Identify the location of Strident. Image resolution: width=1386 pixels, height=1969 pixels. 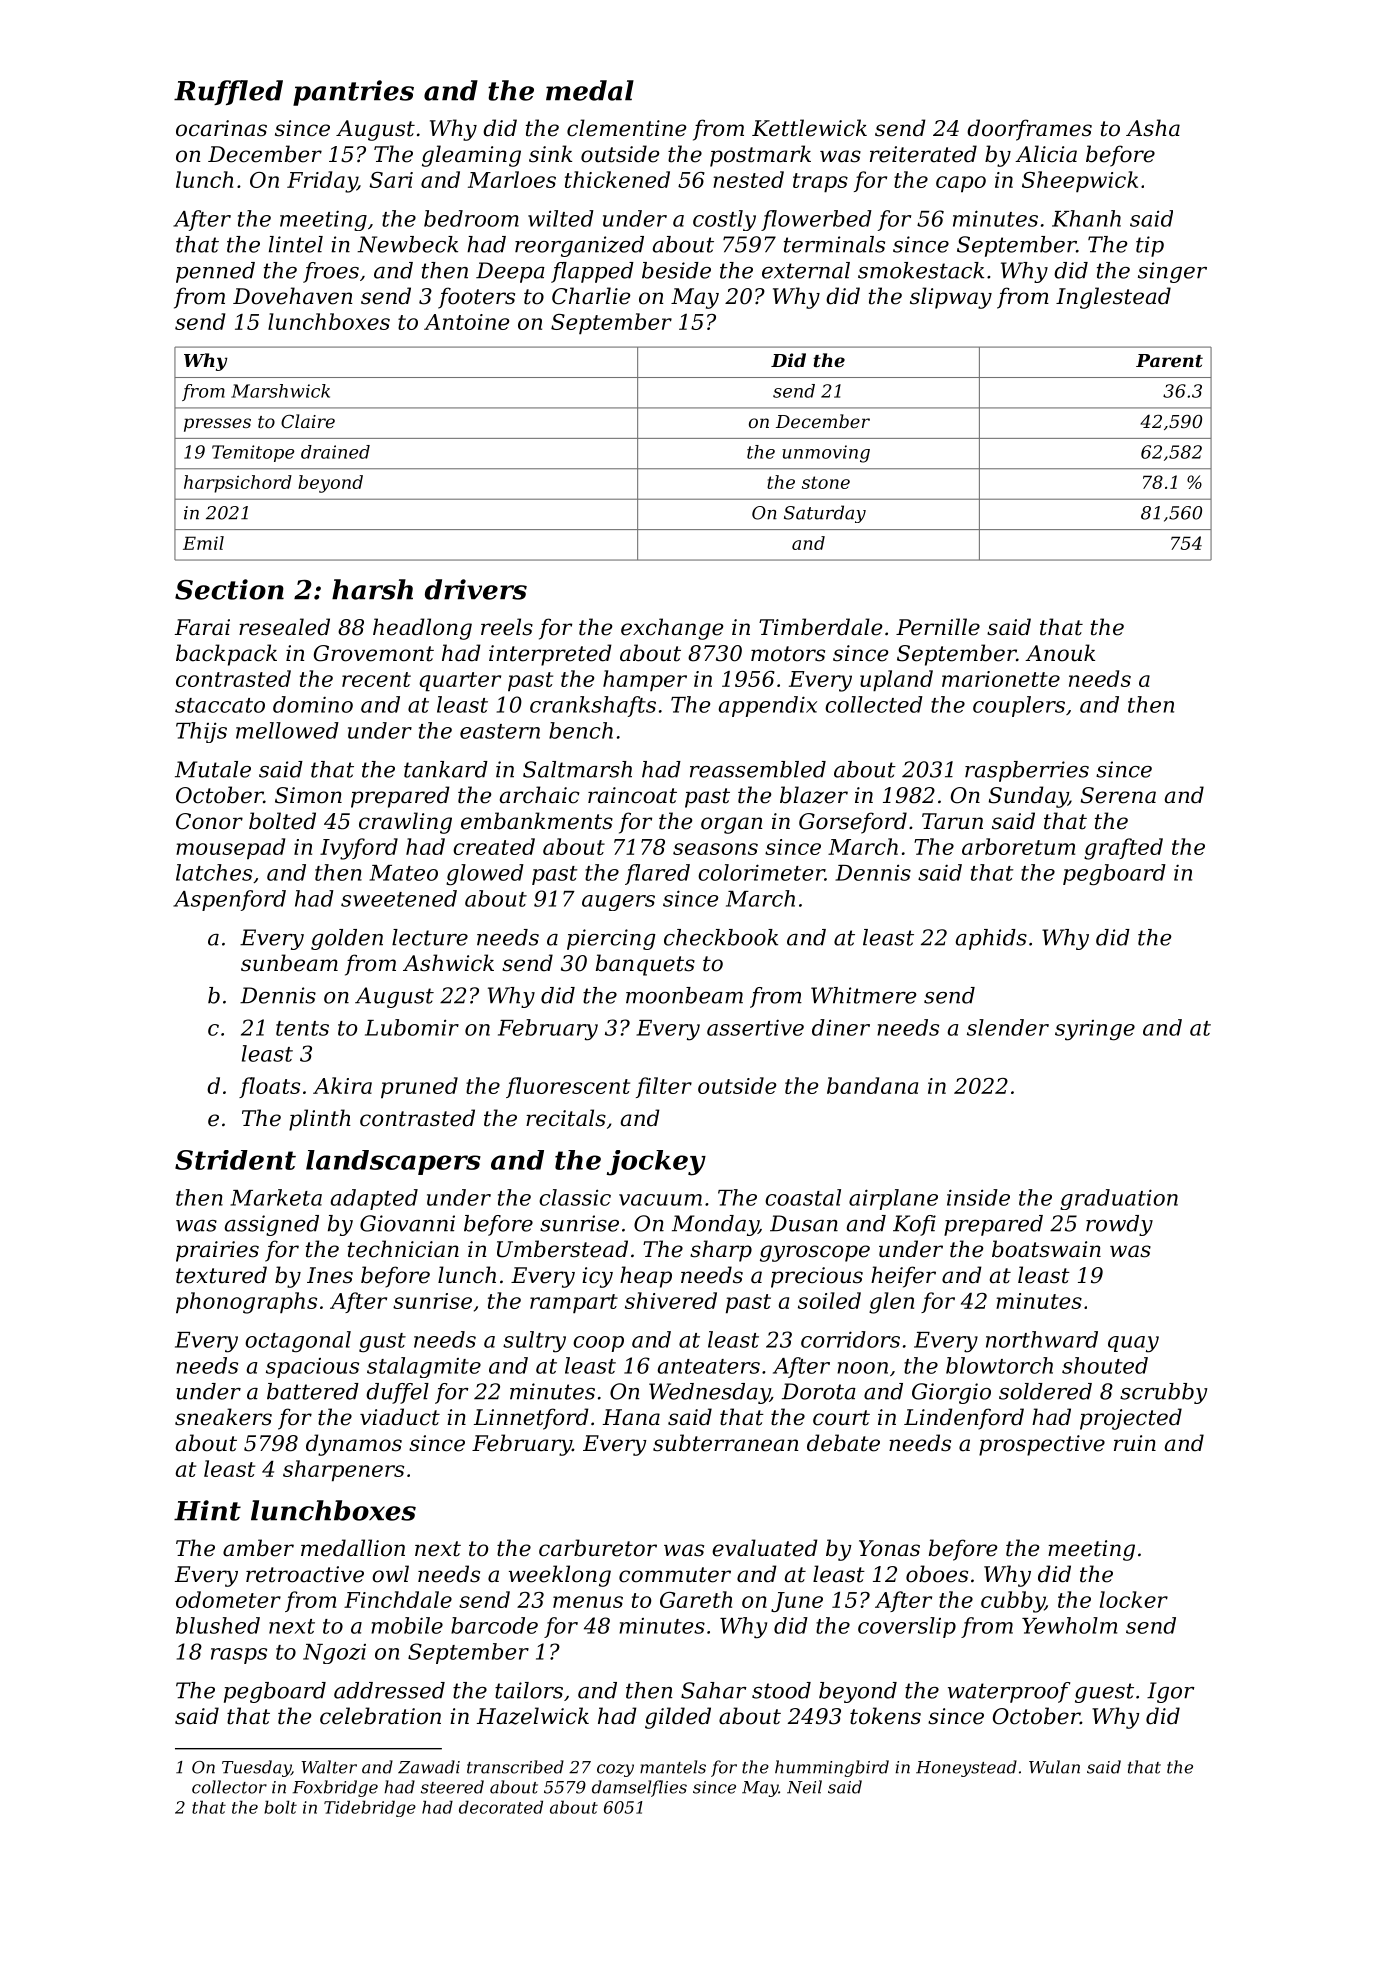
(235, 1160).
